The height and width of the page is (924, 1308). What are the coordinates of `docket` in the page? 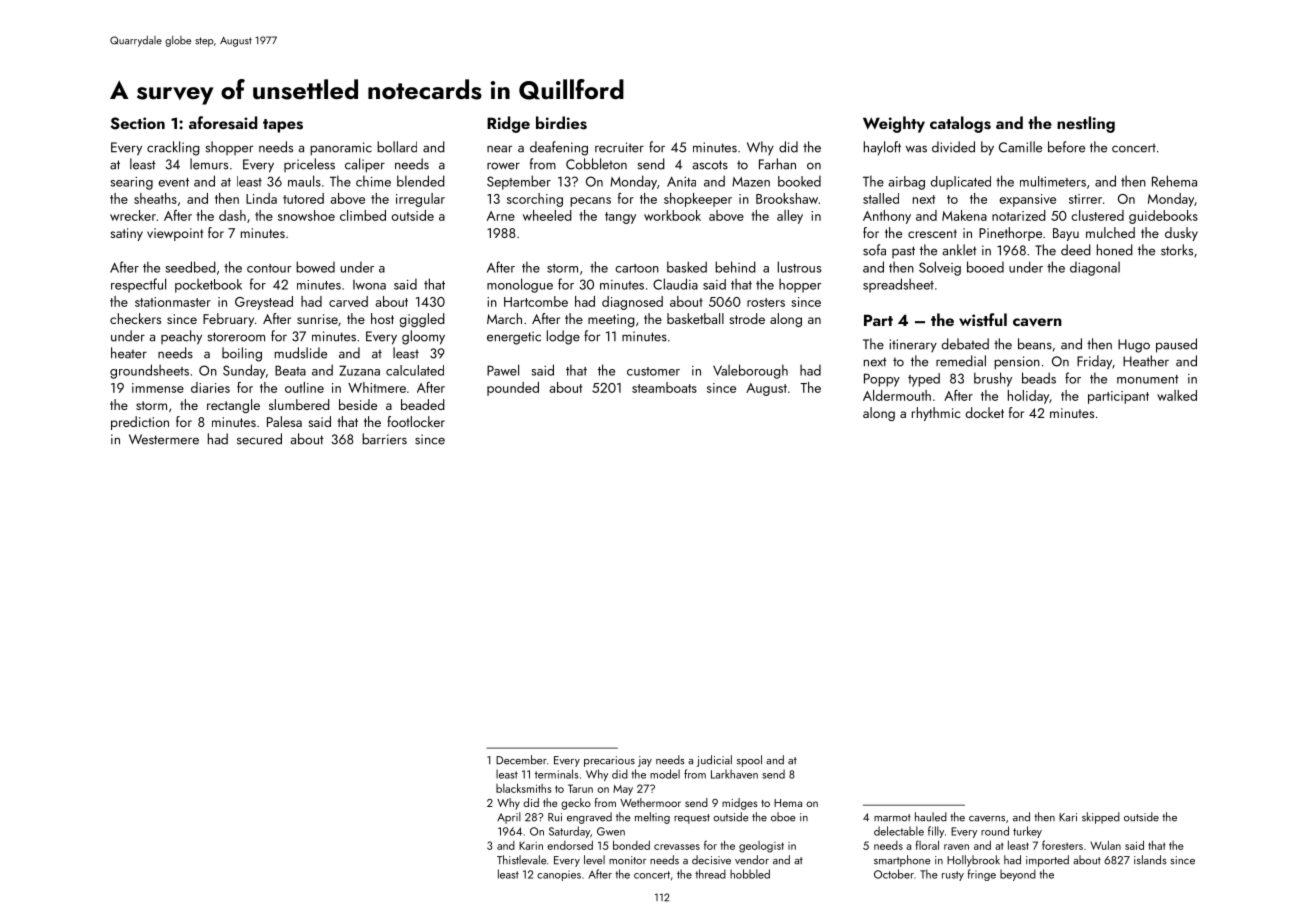 It's located at (985, 412).
